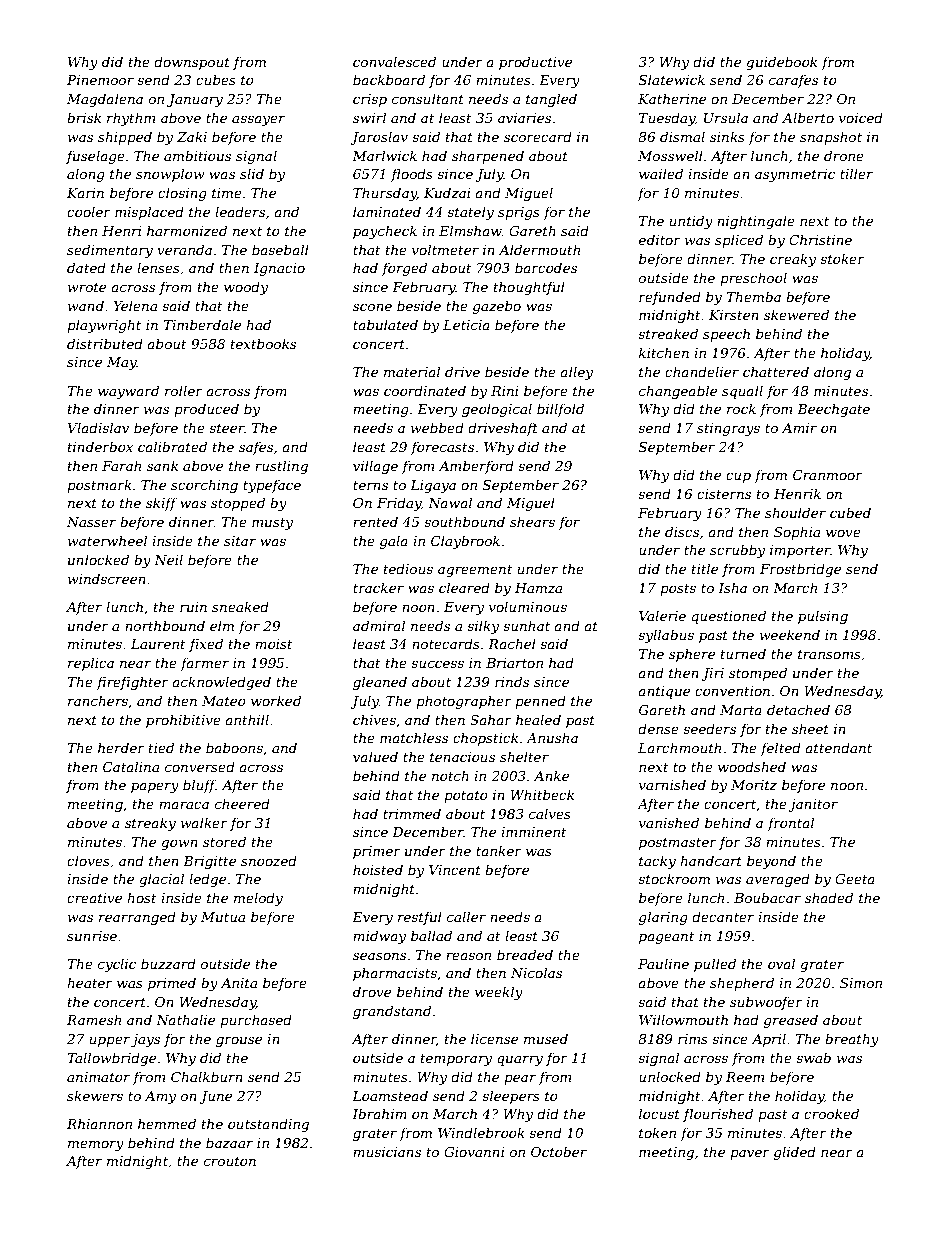 The width and height of the image is (952, 1233). Describe the element at coordinates (412, 371) in the image. I see `material` at that location.
